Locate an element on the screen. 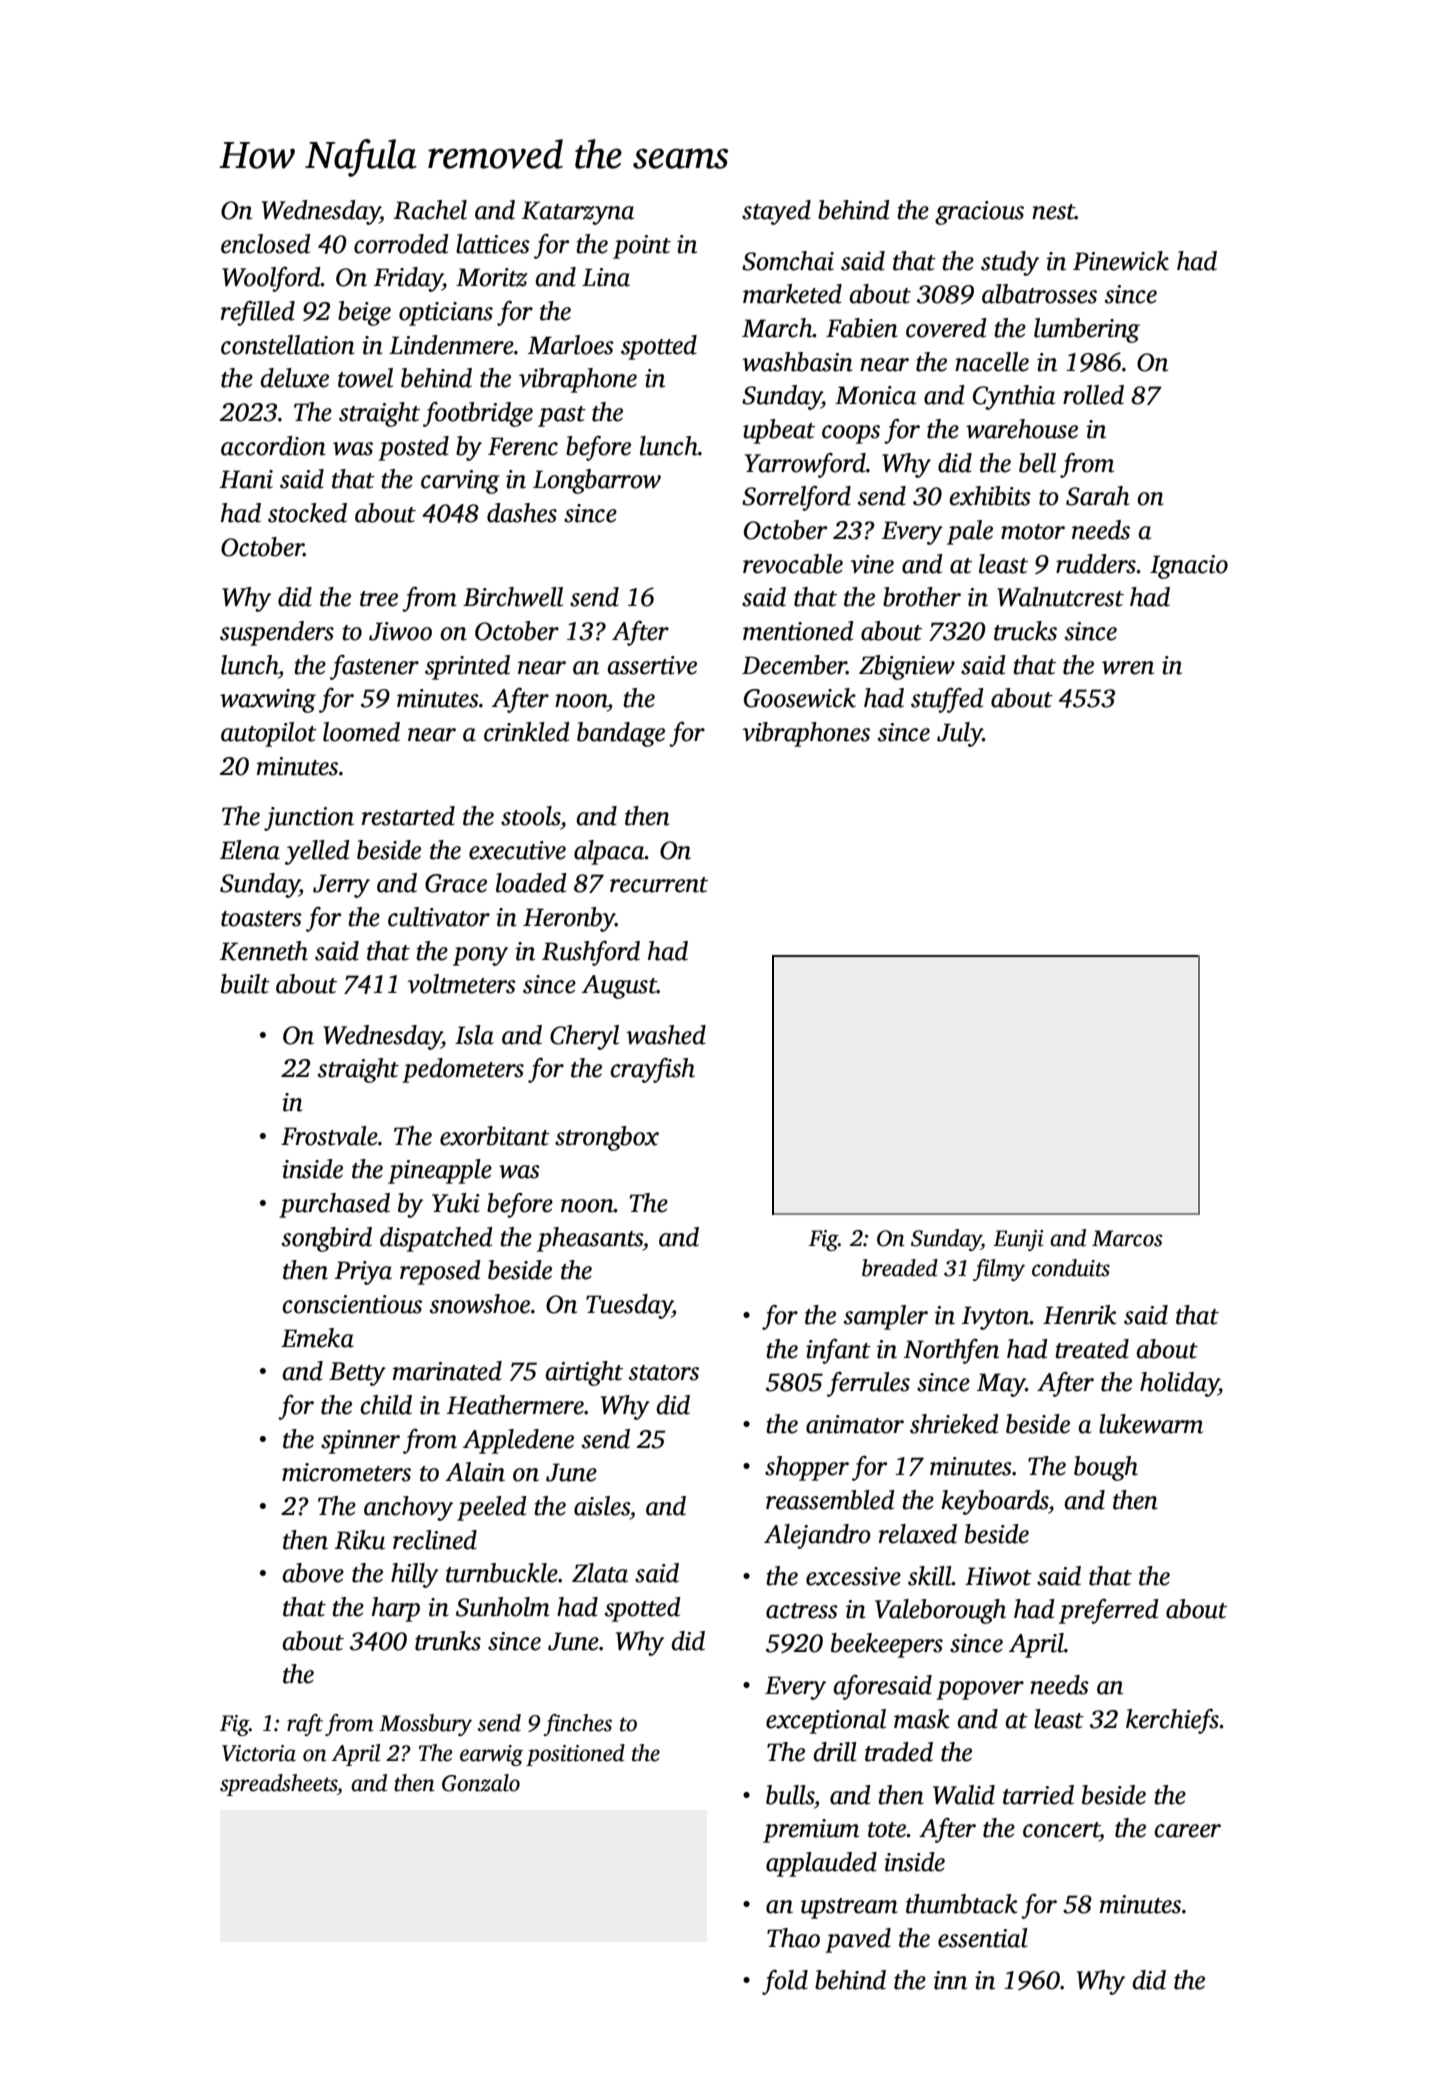  spreadsheets is located at coordinates (278, 1785).
